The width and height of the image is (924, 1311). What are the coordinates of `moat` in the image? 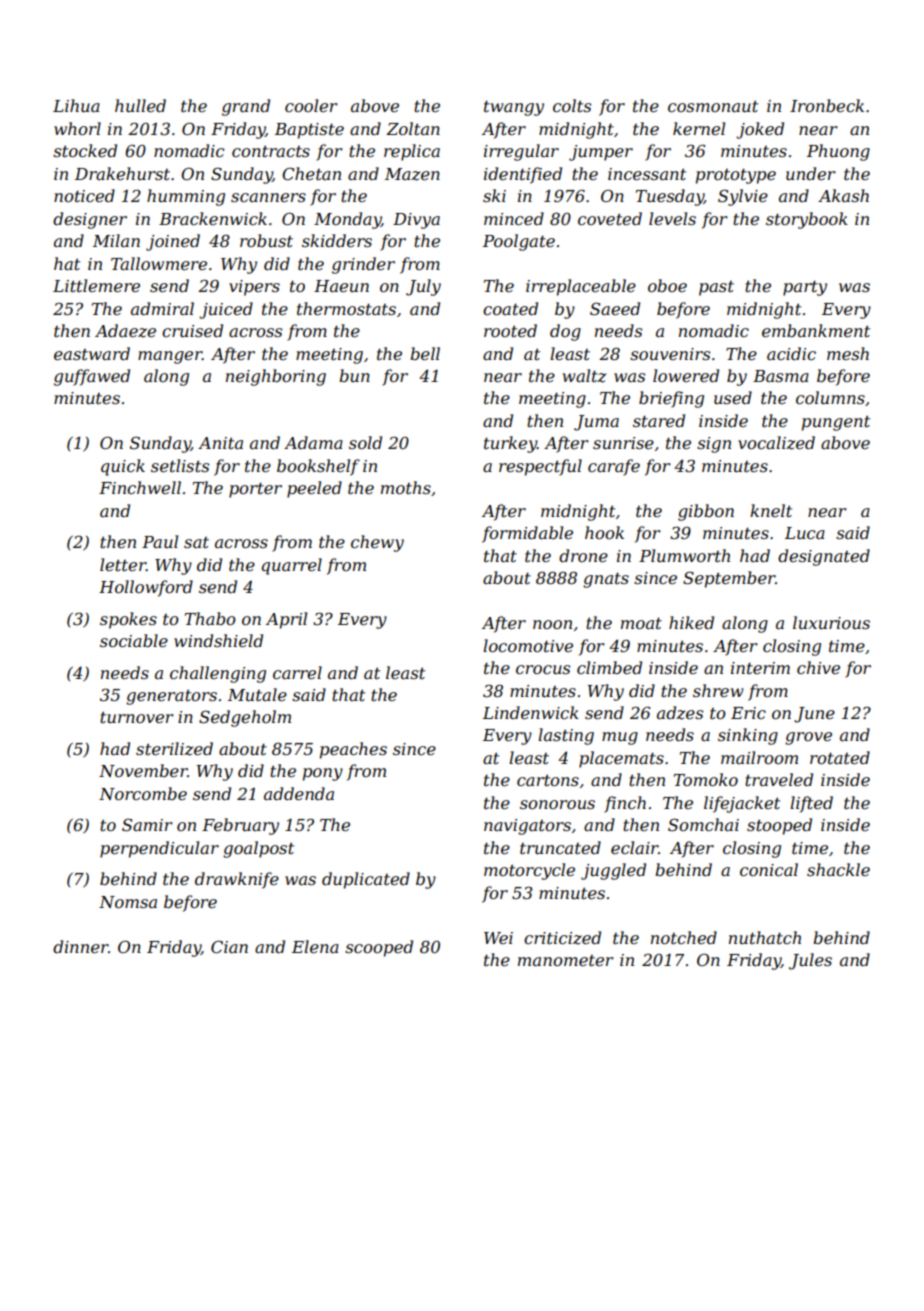 It's located at (641, 623).
